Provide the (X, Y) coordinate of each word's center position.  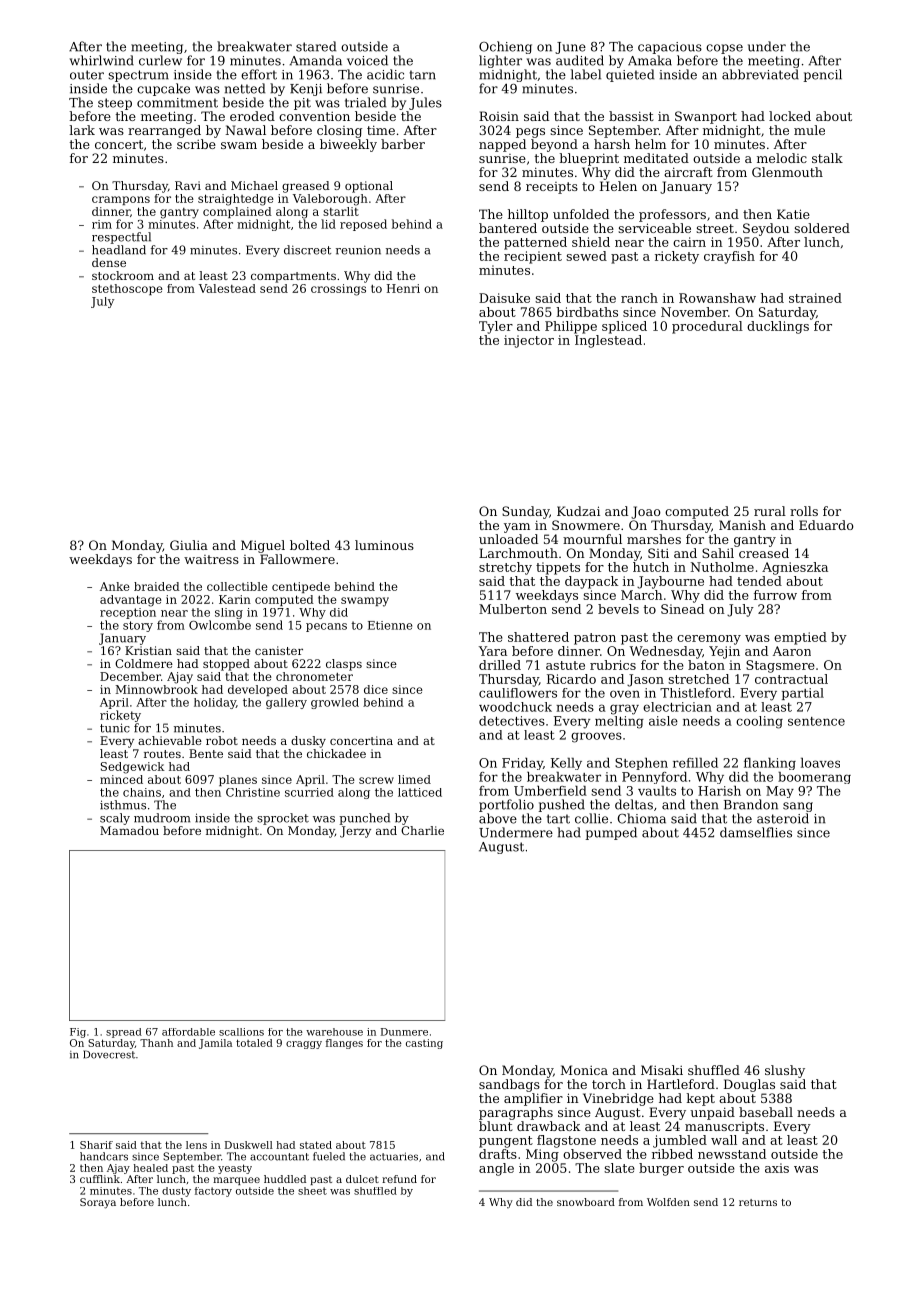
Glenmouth (787, 172)
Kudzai (578, 511)
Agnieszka (795, 568)
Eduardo (826, 525)
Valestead (227, 288)
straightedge (236, 200)
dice (376, 689)
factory (213, 1192)
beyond (554, 145)
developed (258, 690)
